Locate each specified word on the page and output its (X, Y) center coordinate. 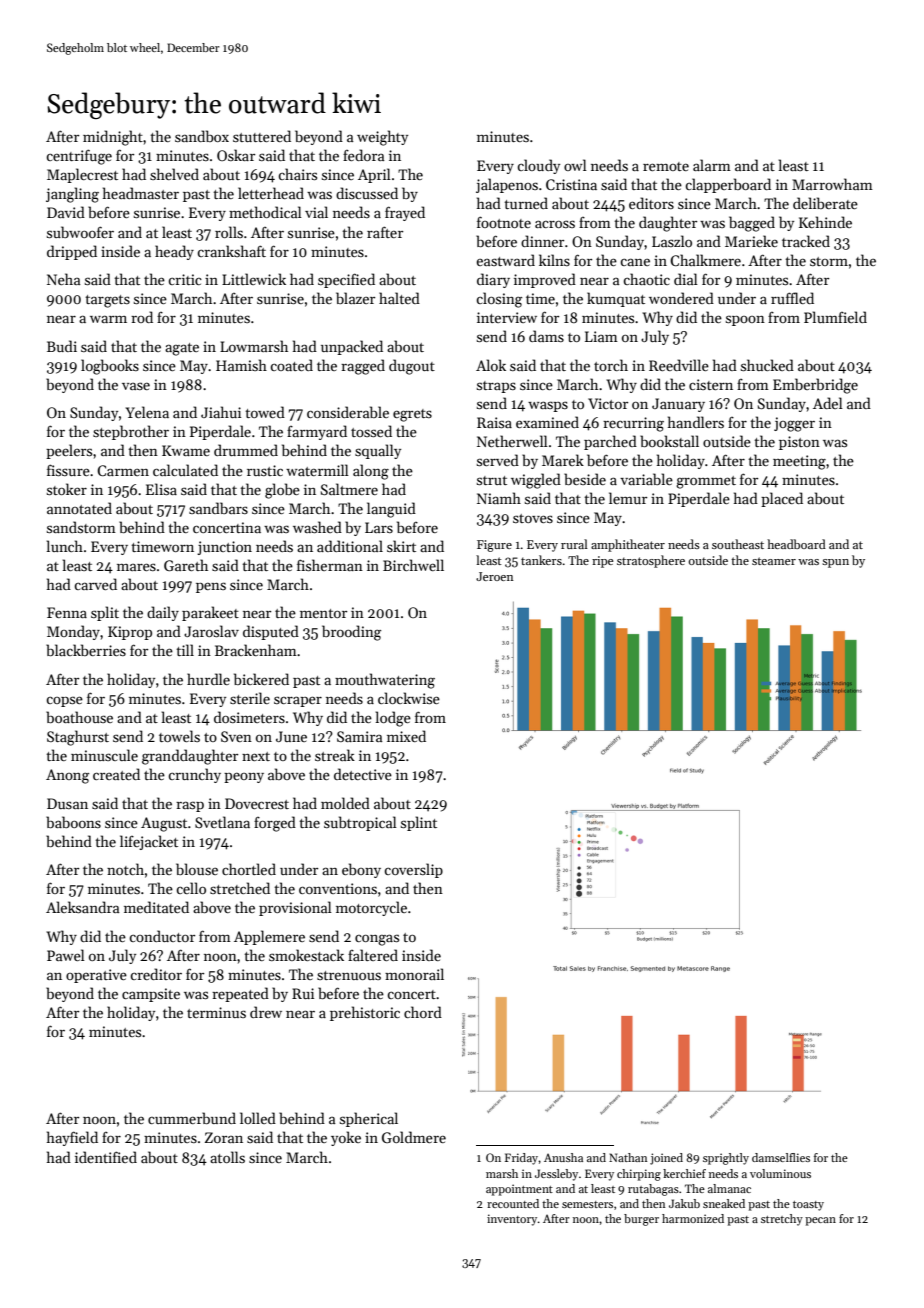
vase (136, 386)
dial (686, 279)
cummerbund (192, 1118)
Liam (601, 336)
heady (174, 252)
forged (275, 824)
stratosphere (651, 561)
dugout (412, 367)
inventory (512, 1220)
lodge (393, 719)
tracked (806, 241)
